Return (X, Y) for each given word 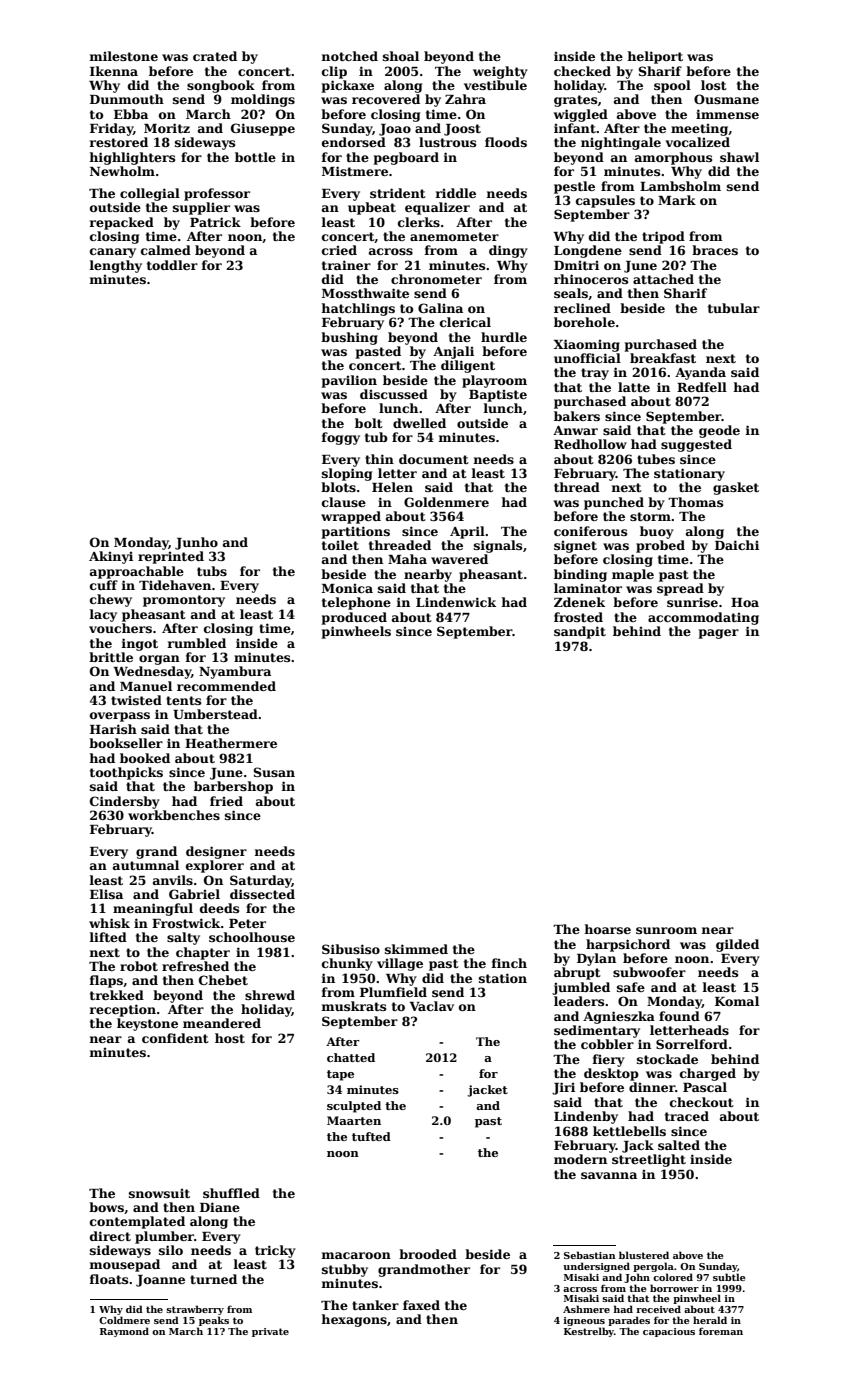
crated (215, 56)
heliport (655, 57)
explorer (215, 866)
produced (354, 618)
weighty (500, 72)
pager (719, 634)
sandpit (580, 632)
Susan (274, 772)
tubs (212, 571)
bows (106, 1207)
